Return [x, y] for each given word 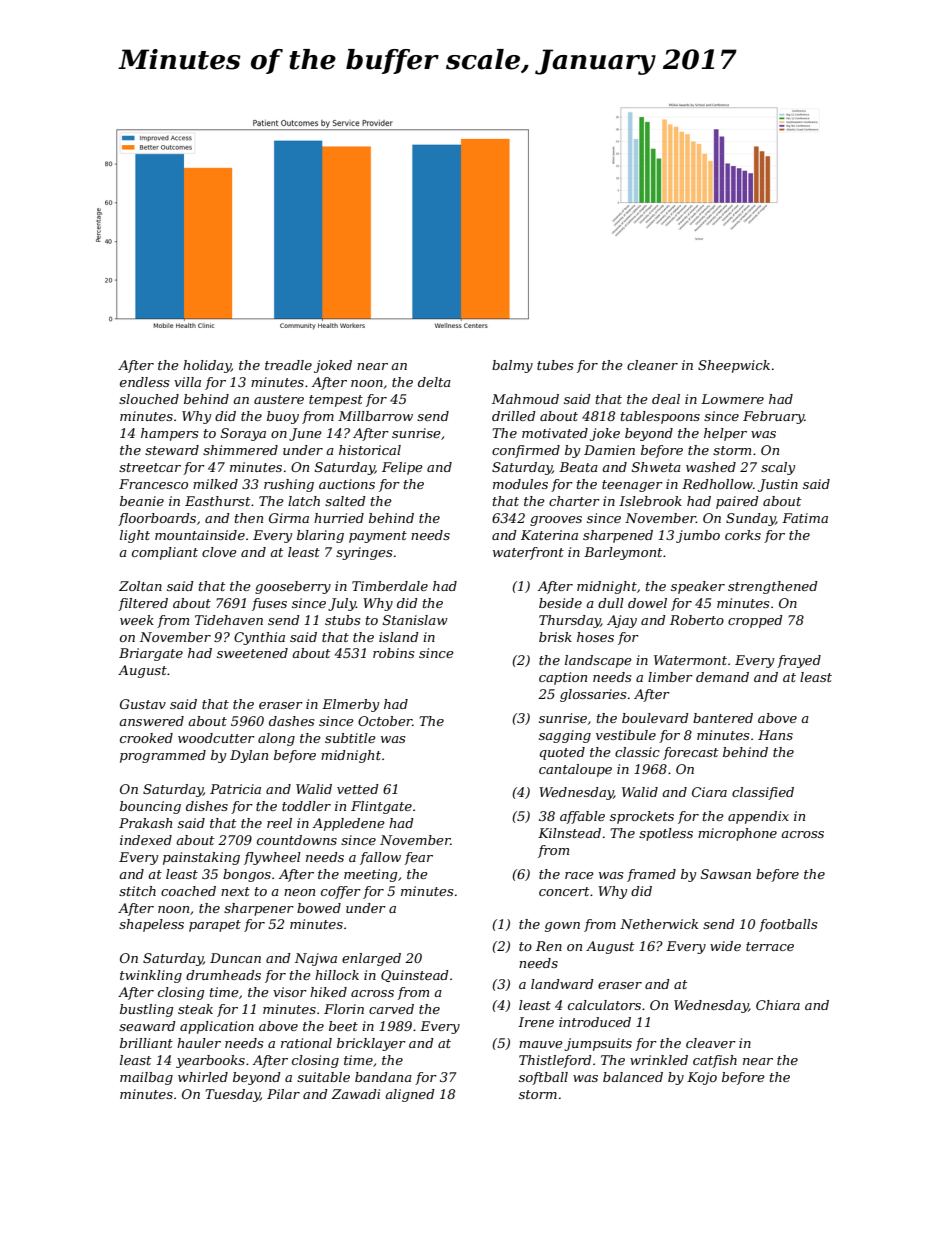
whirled [203, 1077]
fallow [380, 858]
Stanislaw [415, 620]
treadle [288, 365]
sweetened [252, 653]
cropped [755, 621]
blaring [320, 536]
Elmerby [350, 705]
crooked [146, 738]
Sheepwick [734, 366]
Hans [775, 735]
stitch [137, 891]
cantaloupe [575, 770]
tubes [555, 365]
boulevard [655, 718]
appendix [758, 817]
